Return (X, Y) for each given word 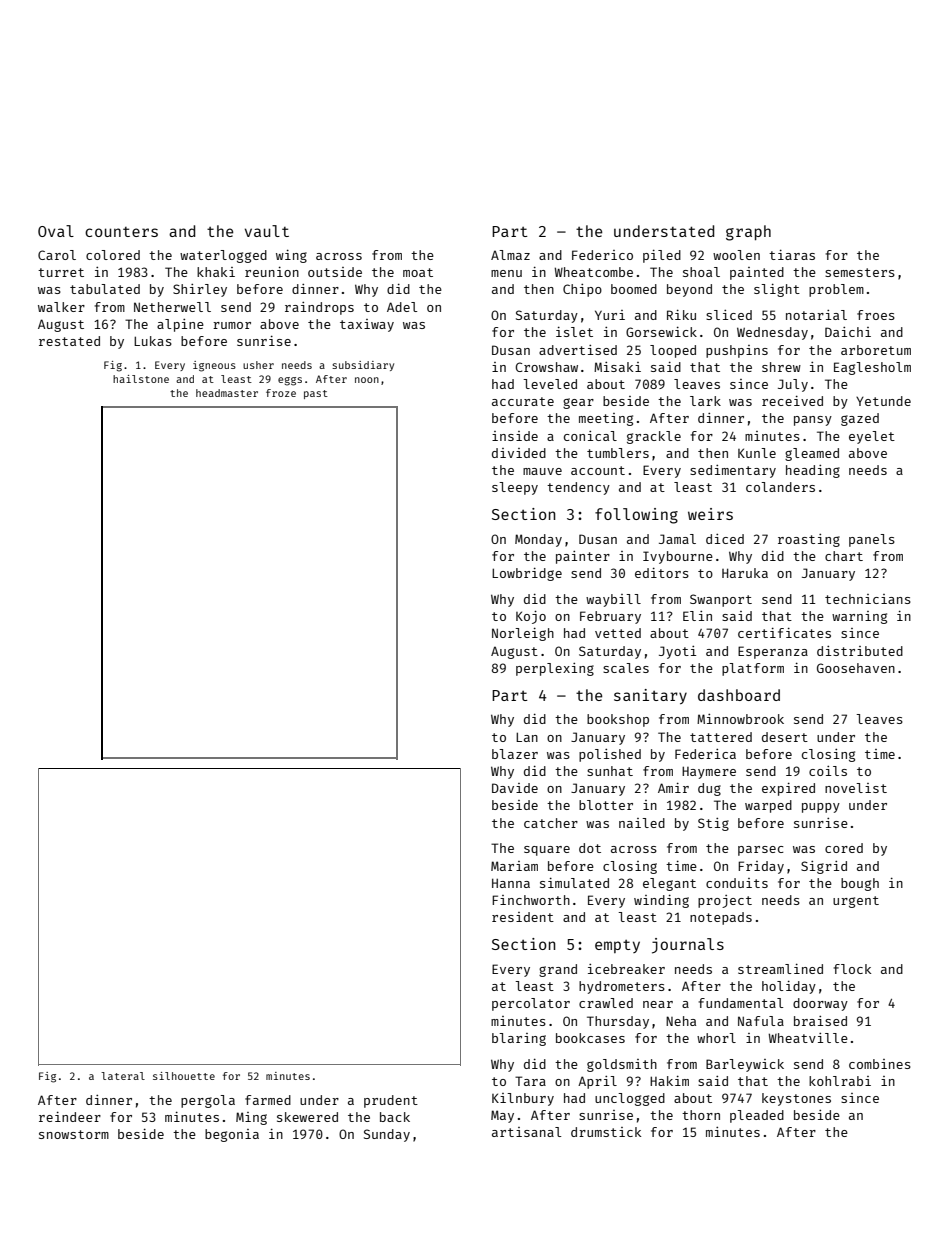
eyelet (872, 437)
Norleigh (523, 634)
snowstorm (74, 1134)
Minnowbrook (740, 719)
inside (515, 436)
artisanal (526, 1132)
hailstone (141, 379)
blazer (515, 754)
